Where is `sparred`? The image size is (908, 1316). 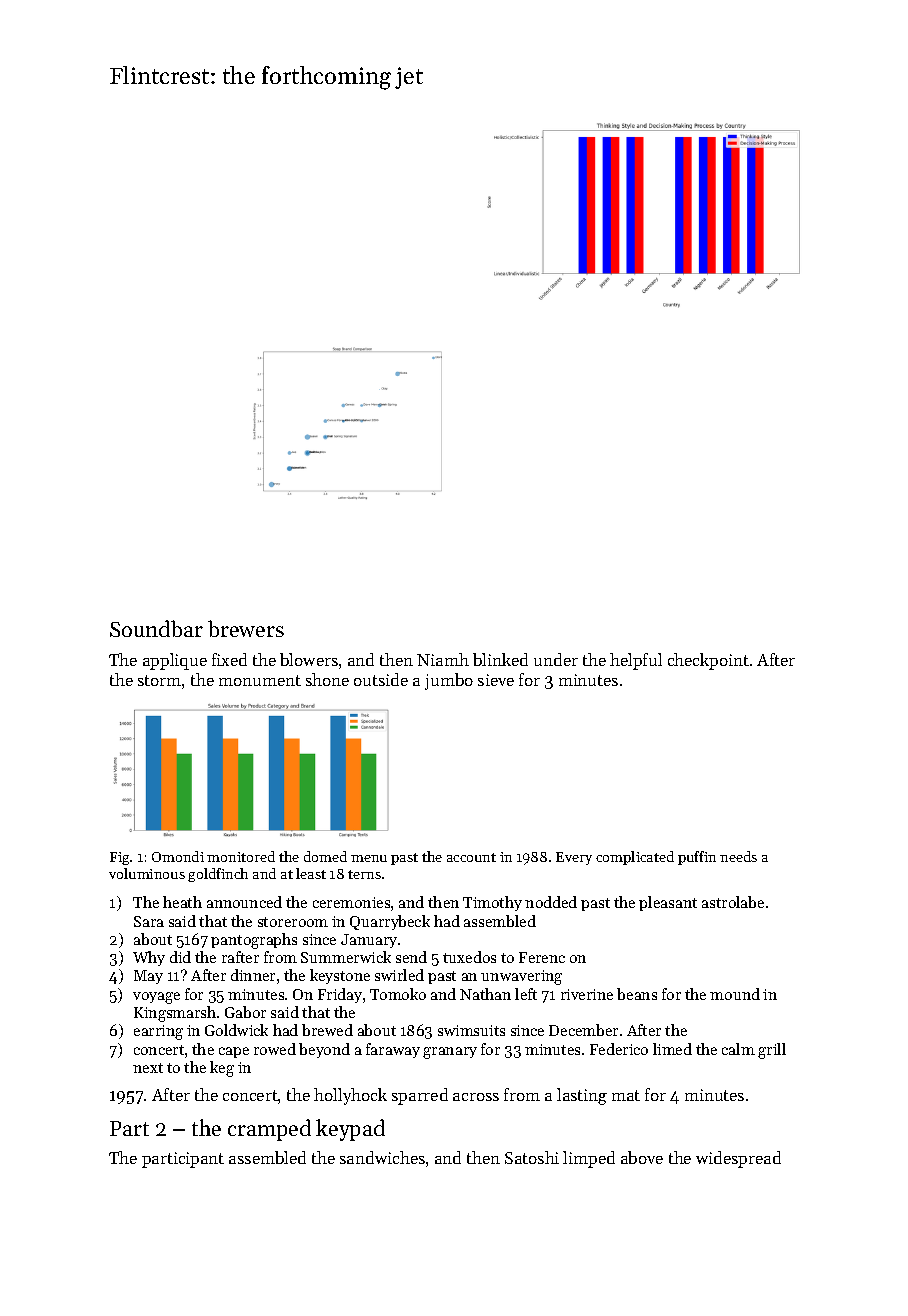 sparred is located at coordinates (420, 1096).
